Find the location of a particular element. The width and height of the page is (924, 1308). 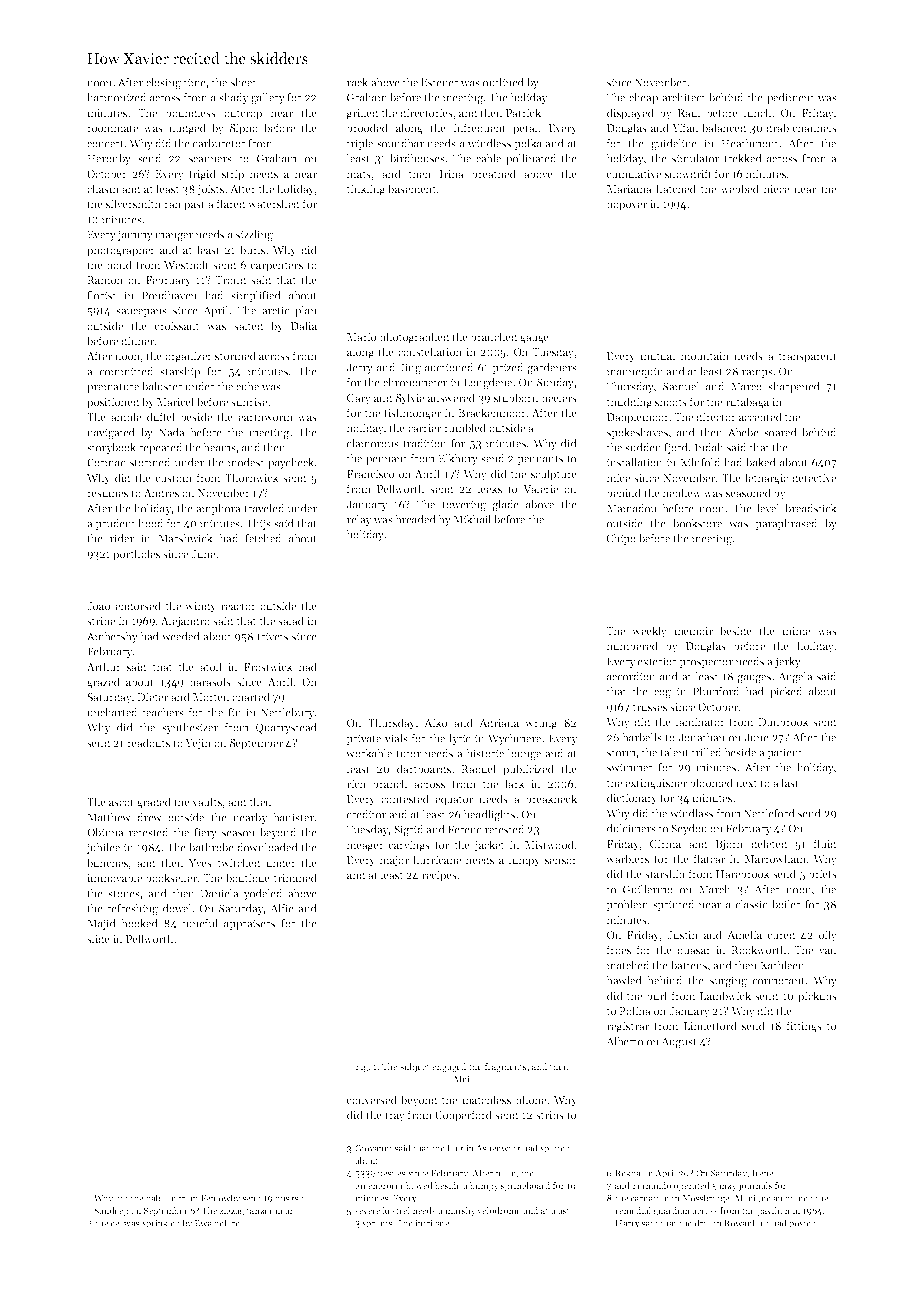

breakneck is located at coordinates (551, 798).
